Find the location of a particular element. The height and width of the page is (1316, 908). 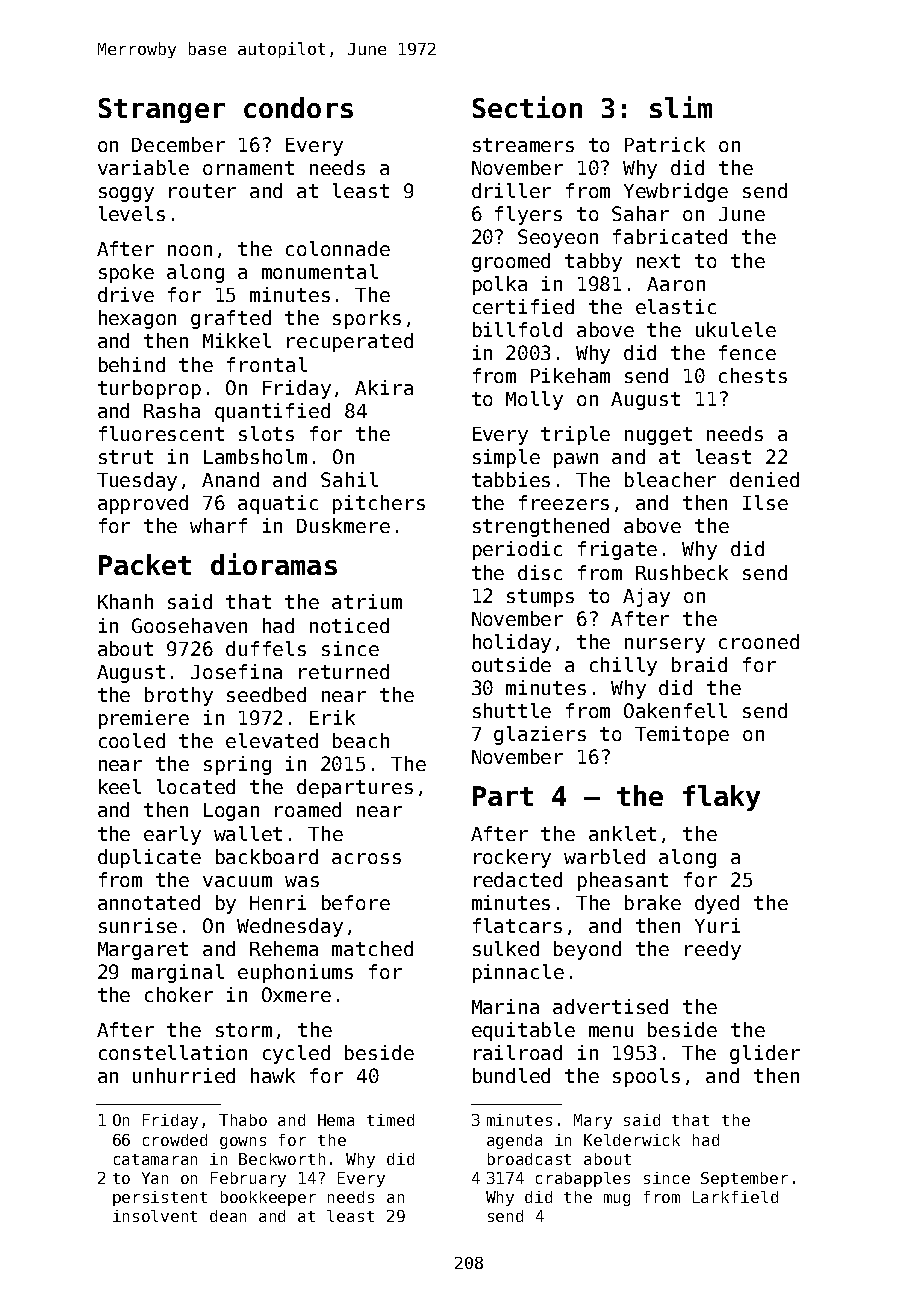

dean is located at coordinates (228, 1216).
